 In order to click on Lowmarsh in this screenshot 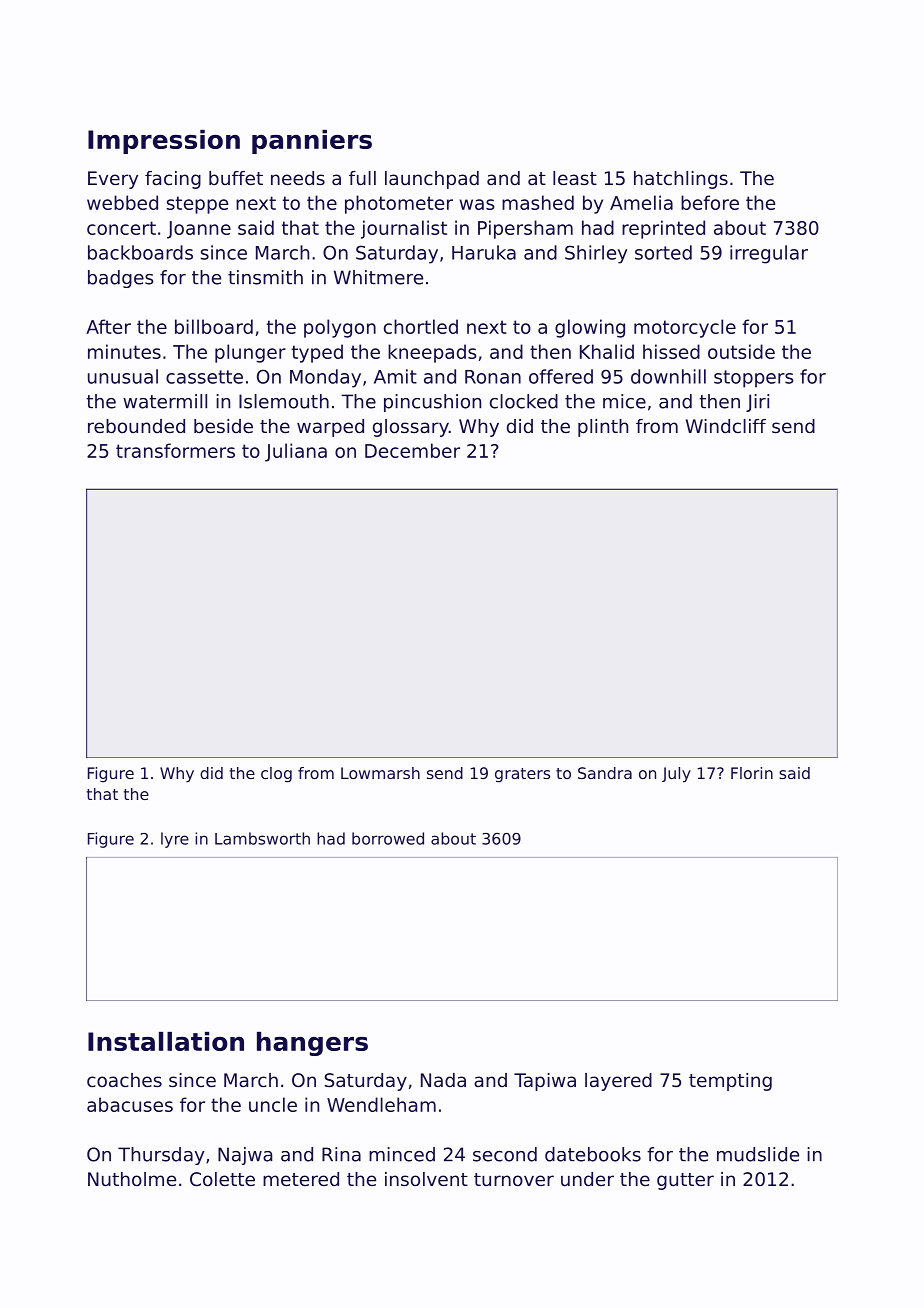, I will do `click(380, 773)`.
